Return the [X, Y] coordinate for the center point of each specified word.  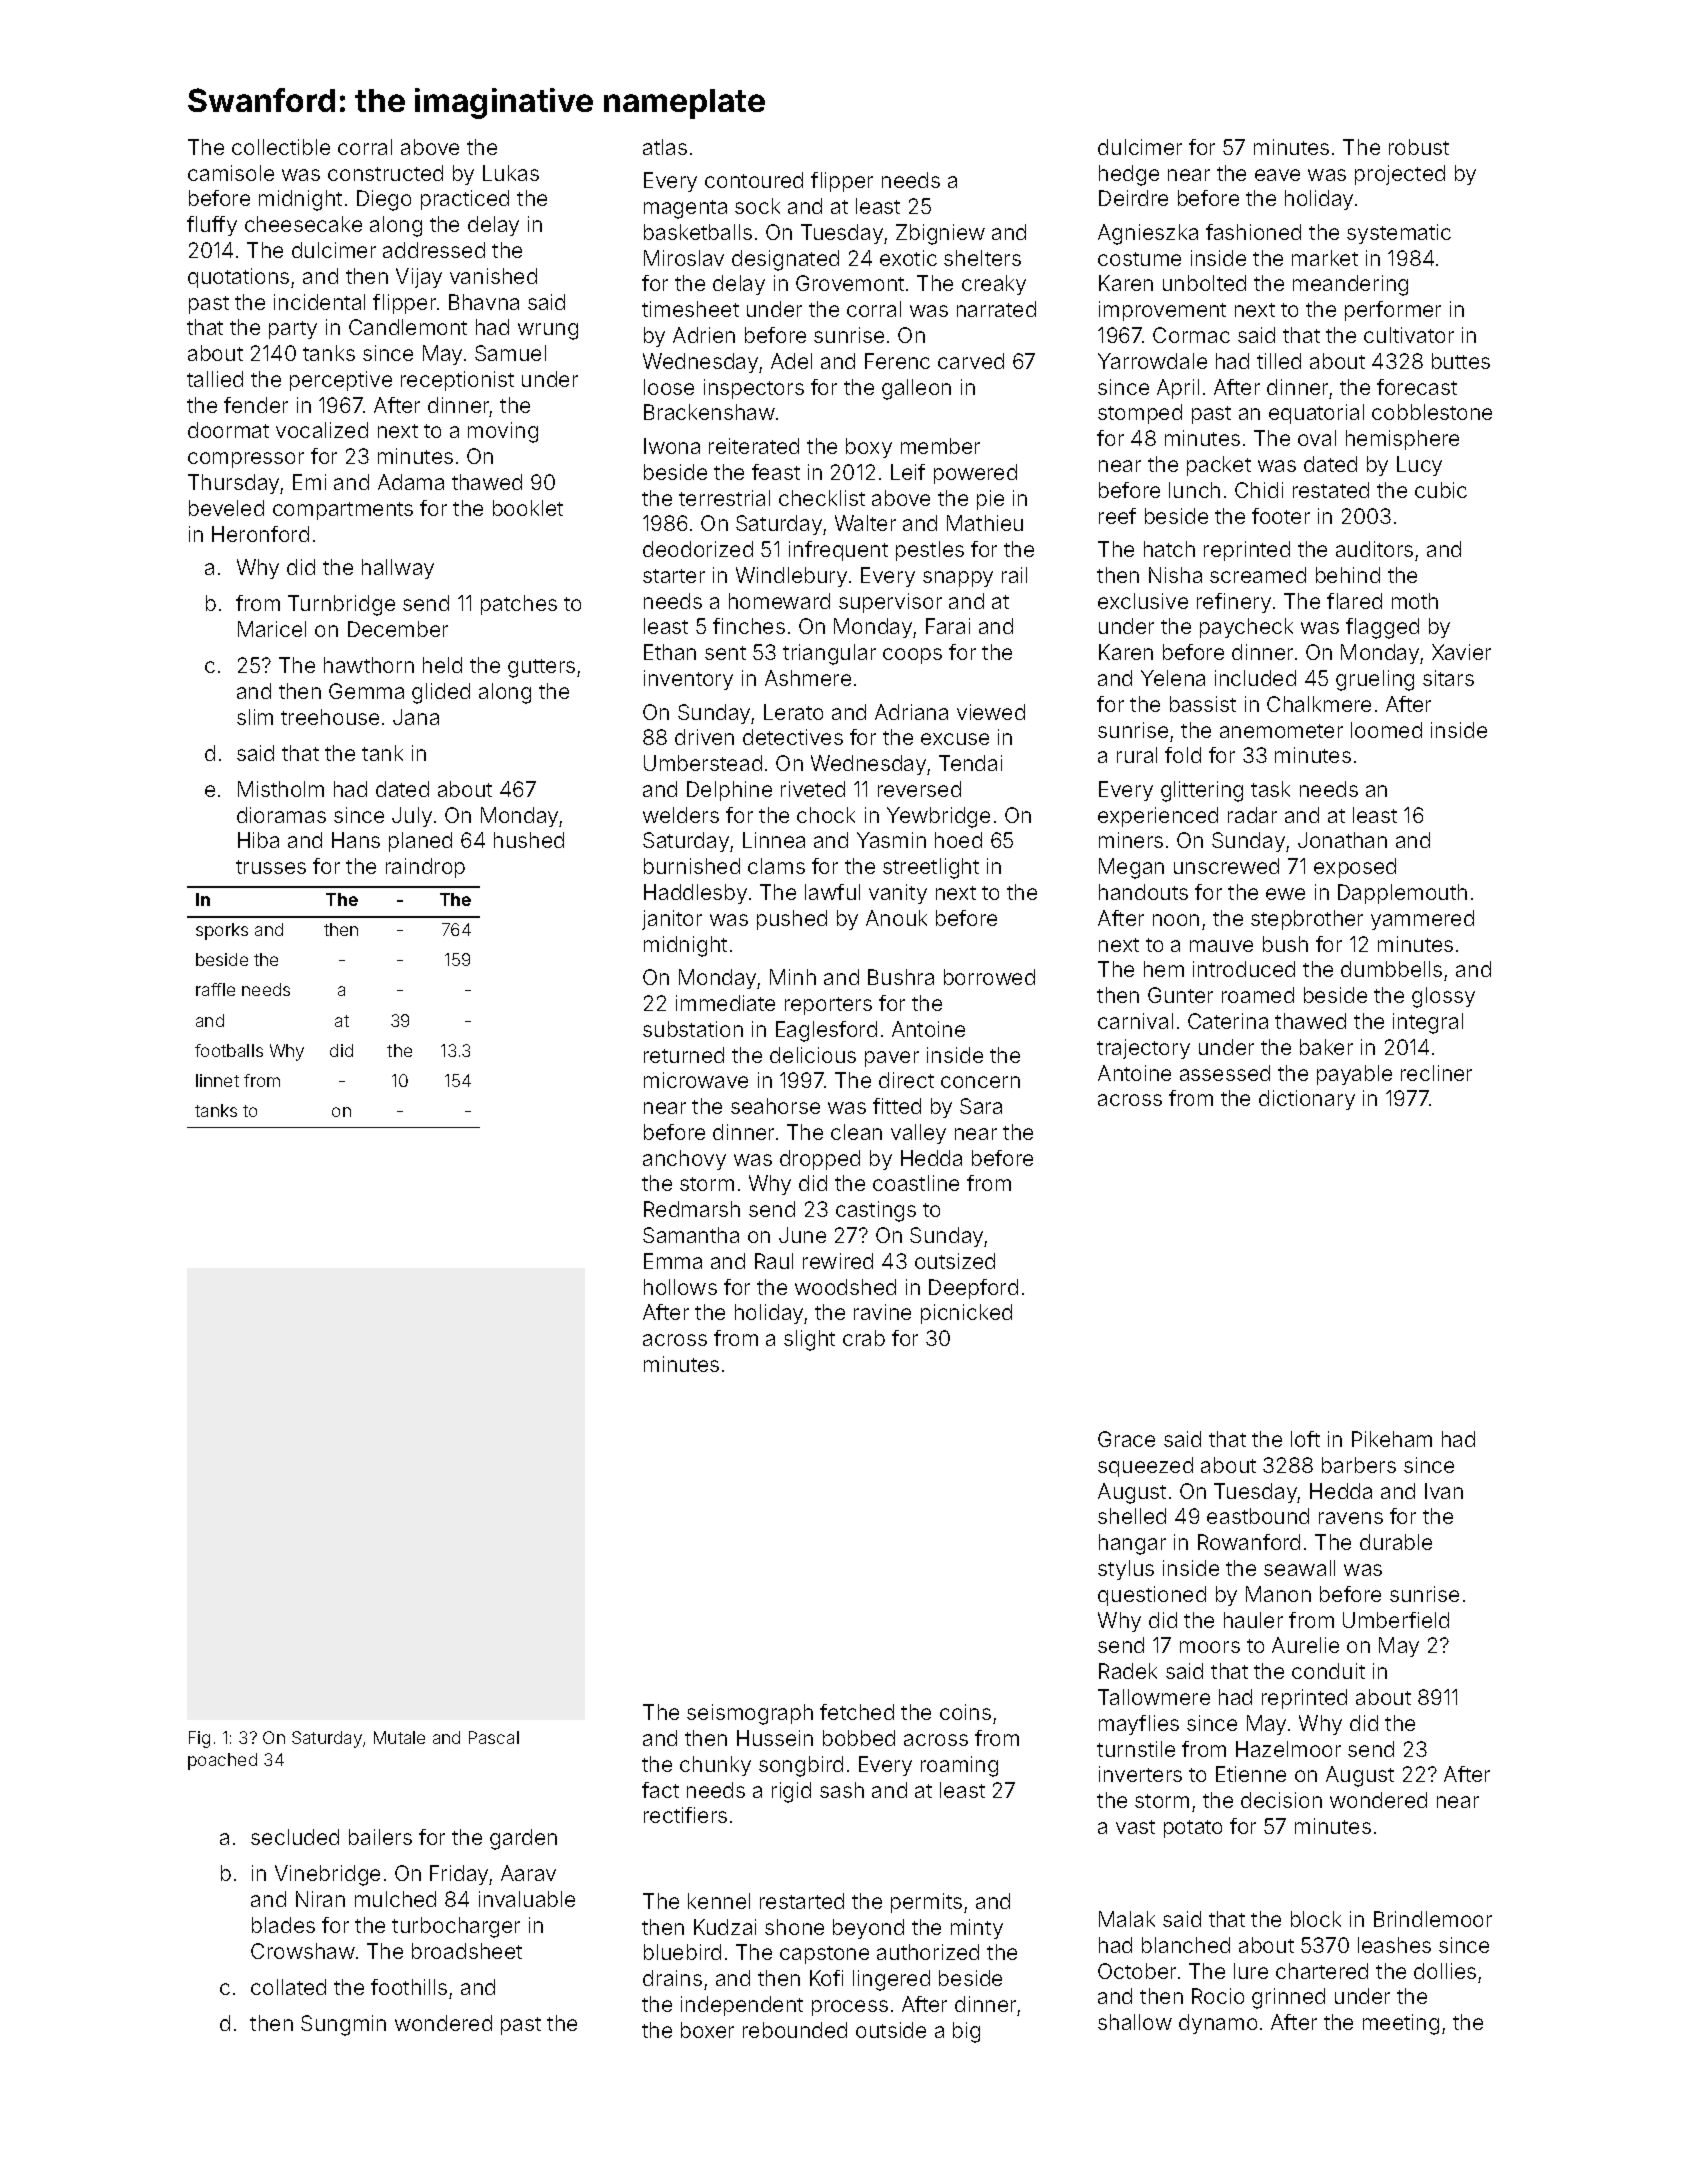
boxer [707, 2030]
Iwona [672, 446]
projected [1400, 175]
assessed [1225, 1073]
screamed [1258, 575]
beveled [226, 508]
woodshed [845, 1287]
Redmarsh [692, 1209]
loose [669, 387]
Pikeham [1392, 1439]
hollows [680, 1287]
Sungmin [343, 2025]
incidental [319, 302]
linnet [217, 1080]
